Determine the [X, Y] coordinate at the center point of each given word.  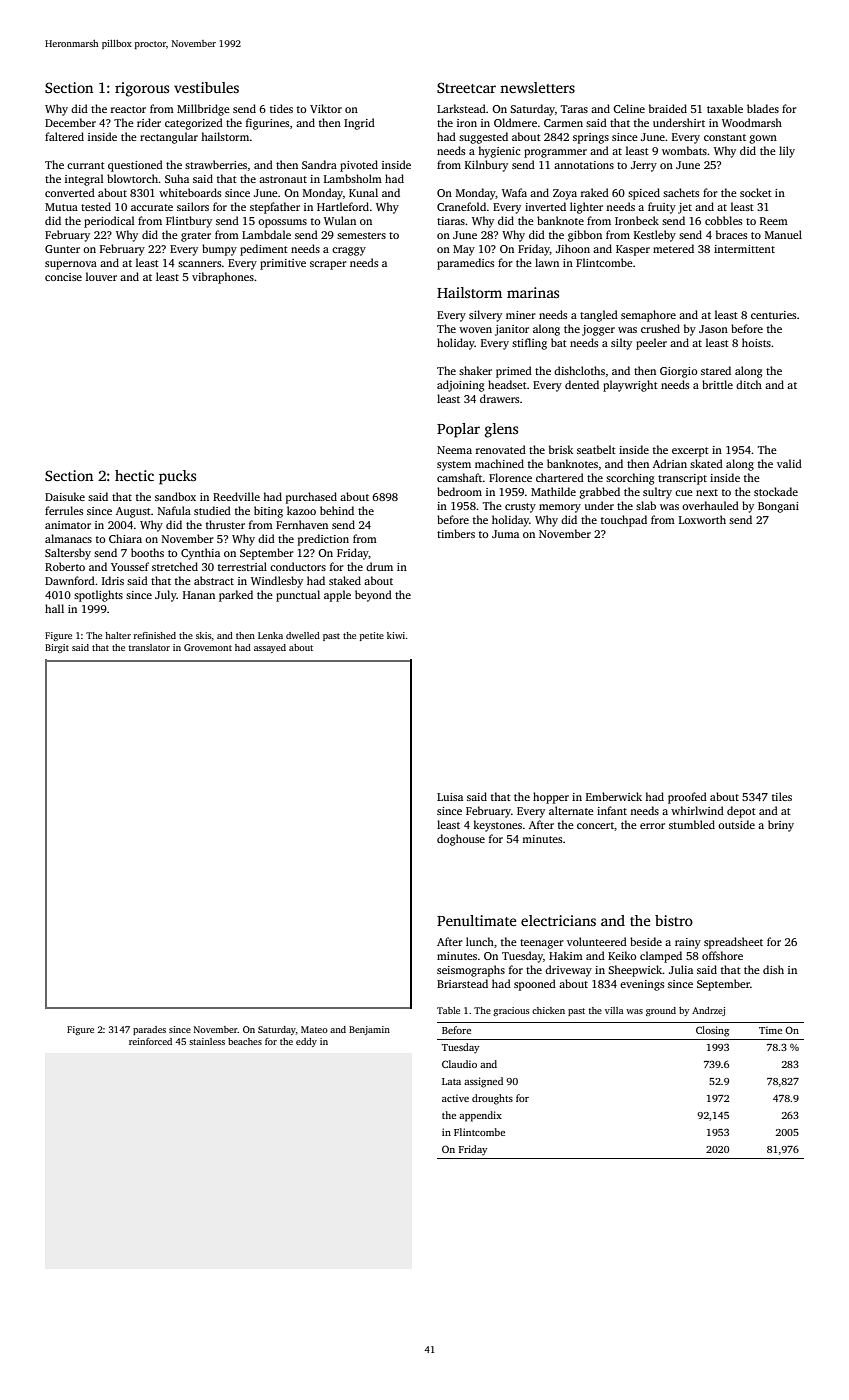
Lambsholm [353, 178]
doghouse [461, 840]
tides [281, 108]
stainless [207, 1041]
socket [756, 192]
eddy [306, 1042]
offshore [722, 955]
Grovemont [208, 647]
